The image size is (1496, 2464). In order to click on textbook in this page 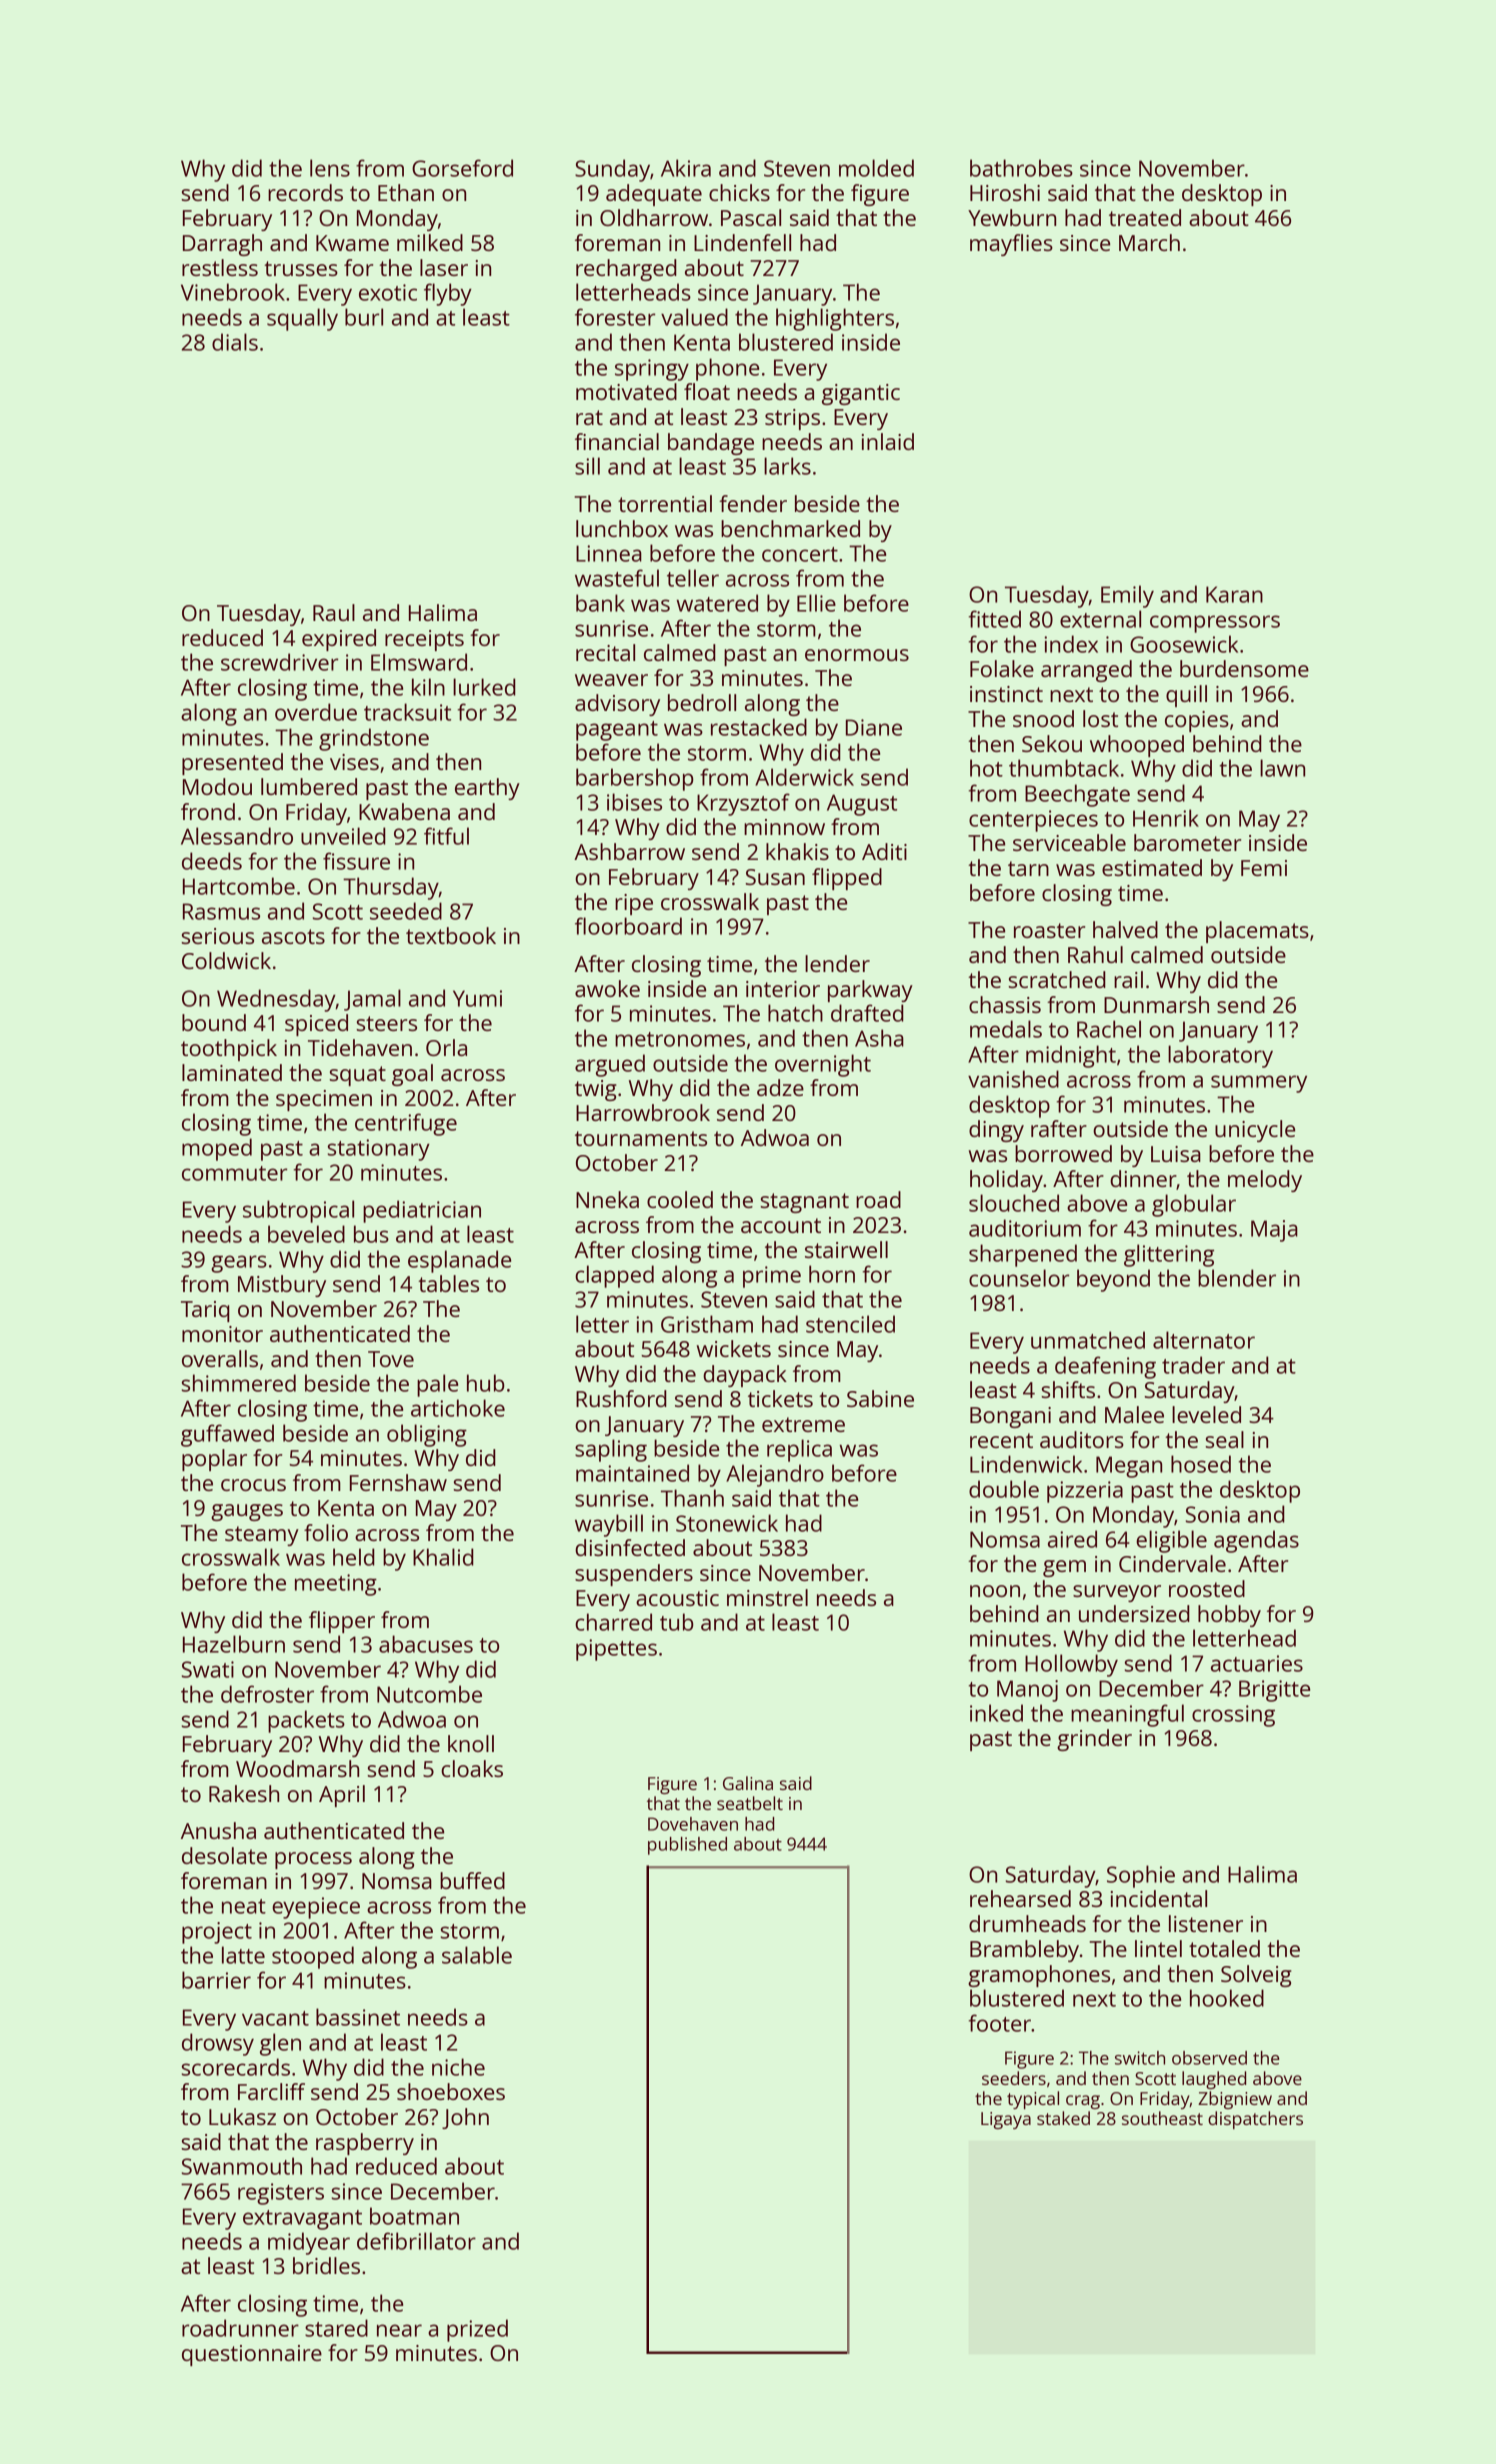, I will do `click(451, 935)`.
